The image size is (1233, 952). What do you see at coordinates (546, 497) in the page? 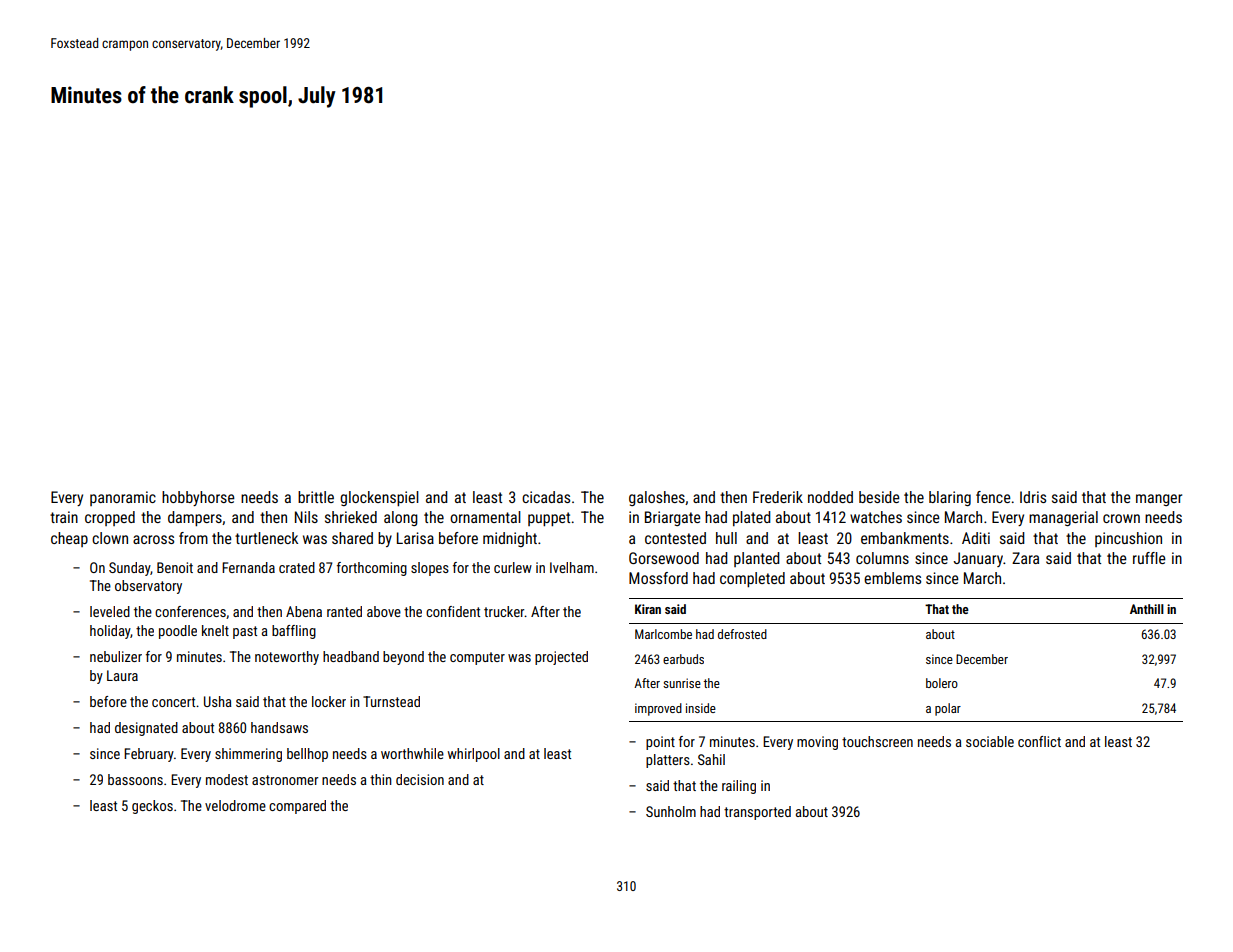
I see `cicadas` at bounding box center [546, 497].
